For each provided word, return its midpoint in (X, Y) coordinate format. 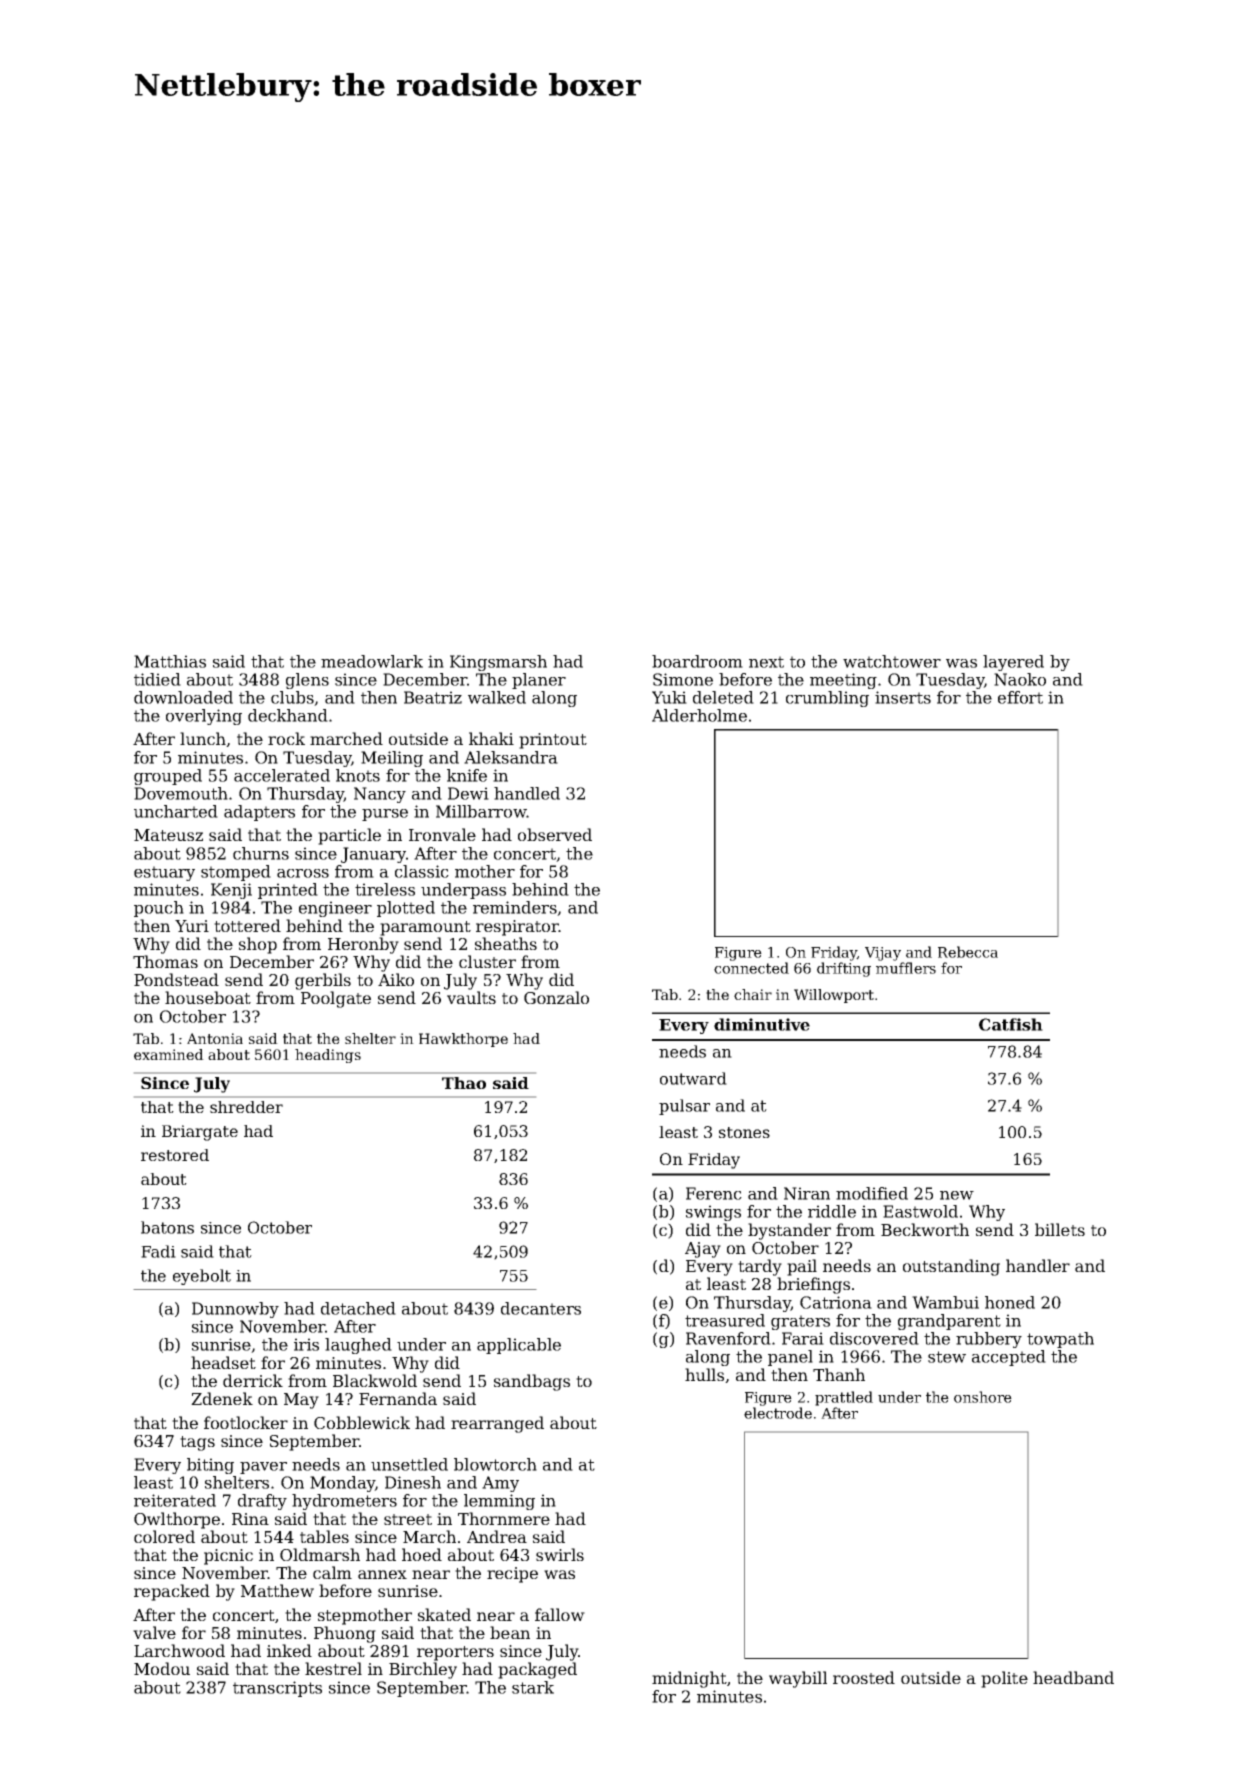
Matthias (170, 661)
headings (328, 1056)
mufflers (906, 968)
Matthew (277, 1590)
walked (497, 697)
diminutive (762, 1024)
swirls (560, 1554)
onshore (983, 1397)
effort (1020, 697)
